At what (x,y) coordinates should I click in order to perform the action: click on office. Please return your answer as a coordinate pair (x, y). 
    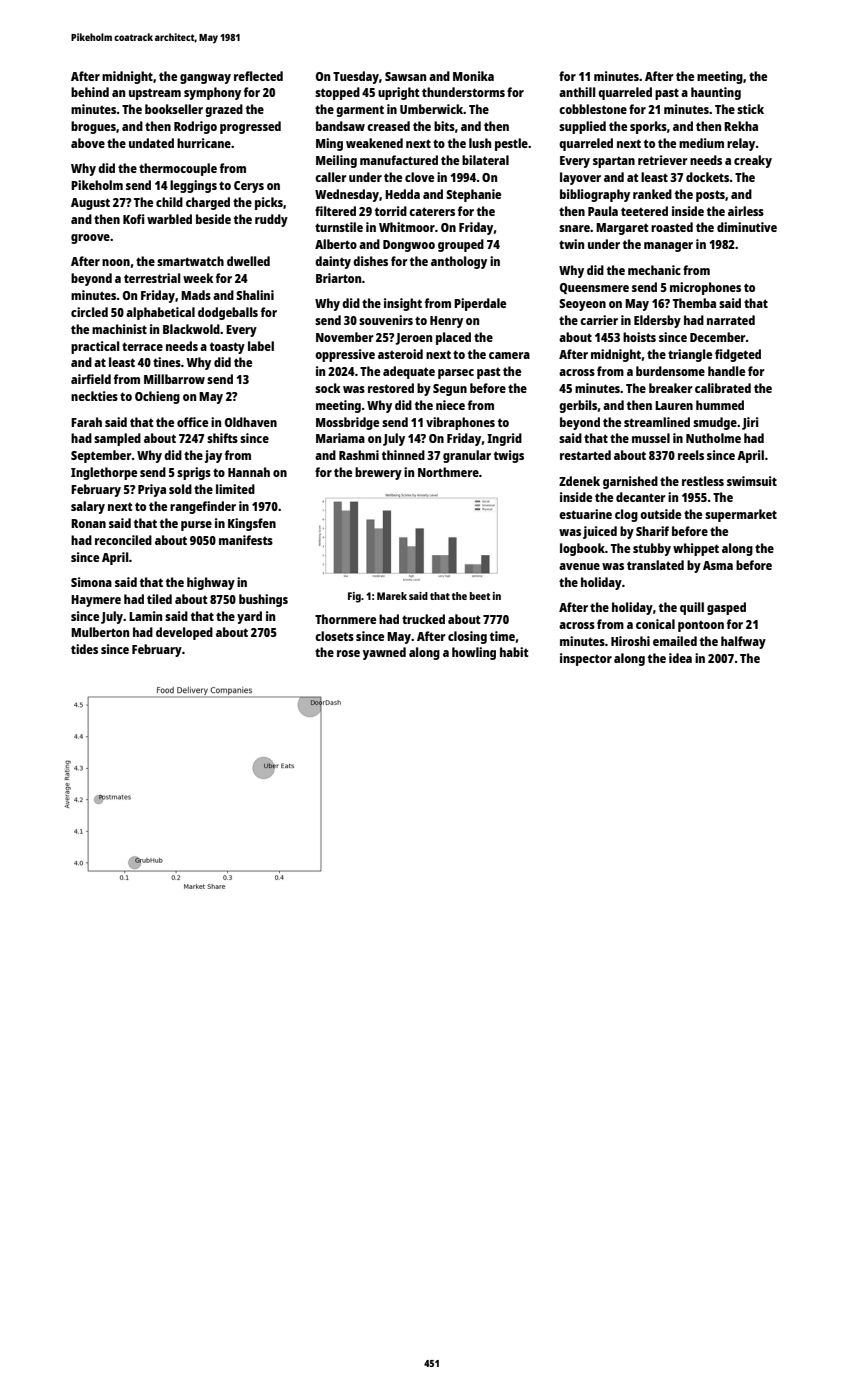
    Looking at the image, I should click on (192, 422).
